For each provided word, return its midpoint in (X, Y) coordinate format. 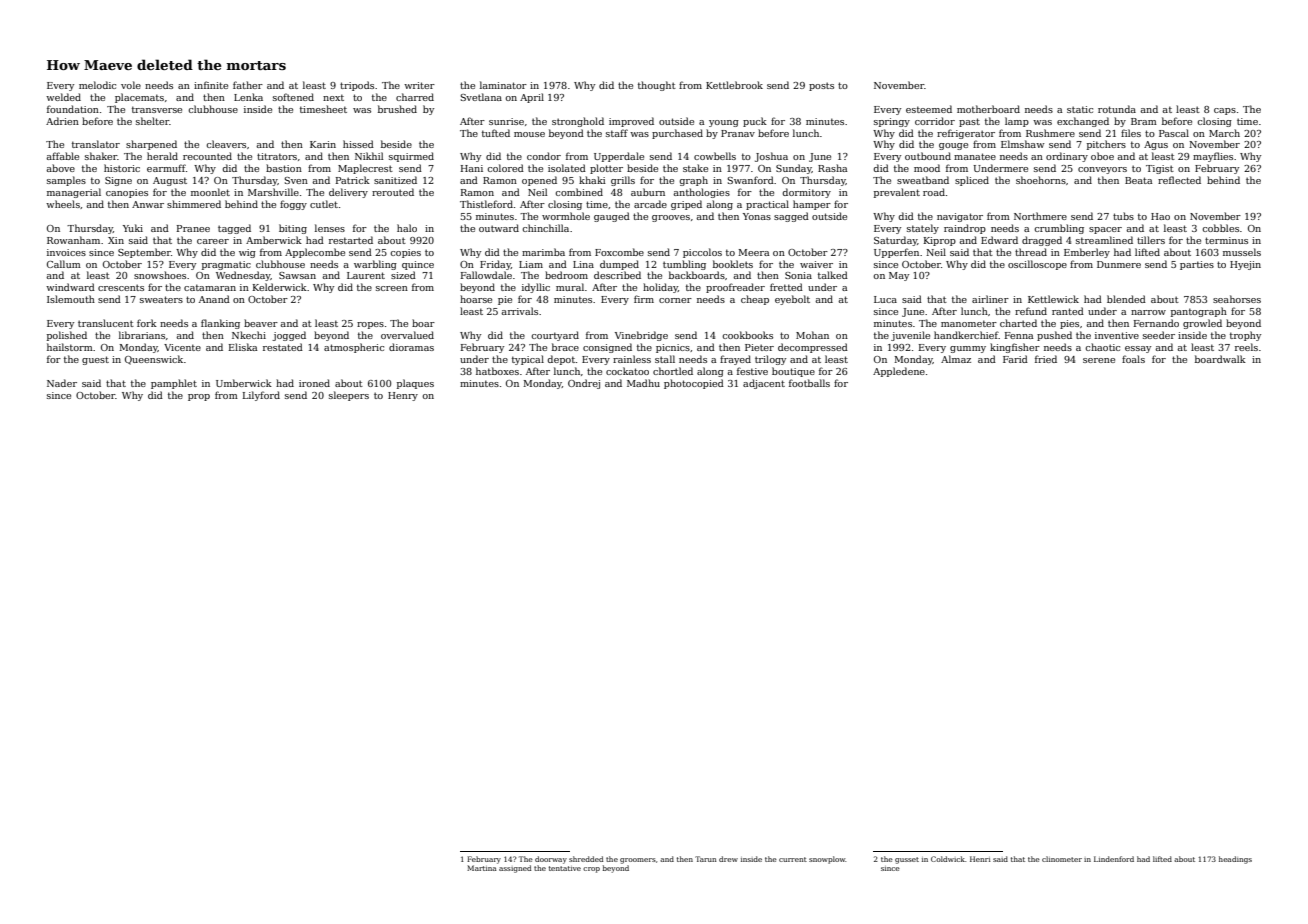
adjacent (764, 384)
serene (1099, 360)
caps (1225, 111)
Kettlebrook (734, 85)
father (248, 85)
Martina (482, 868)
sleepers (349, 396)
